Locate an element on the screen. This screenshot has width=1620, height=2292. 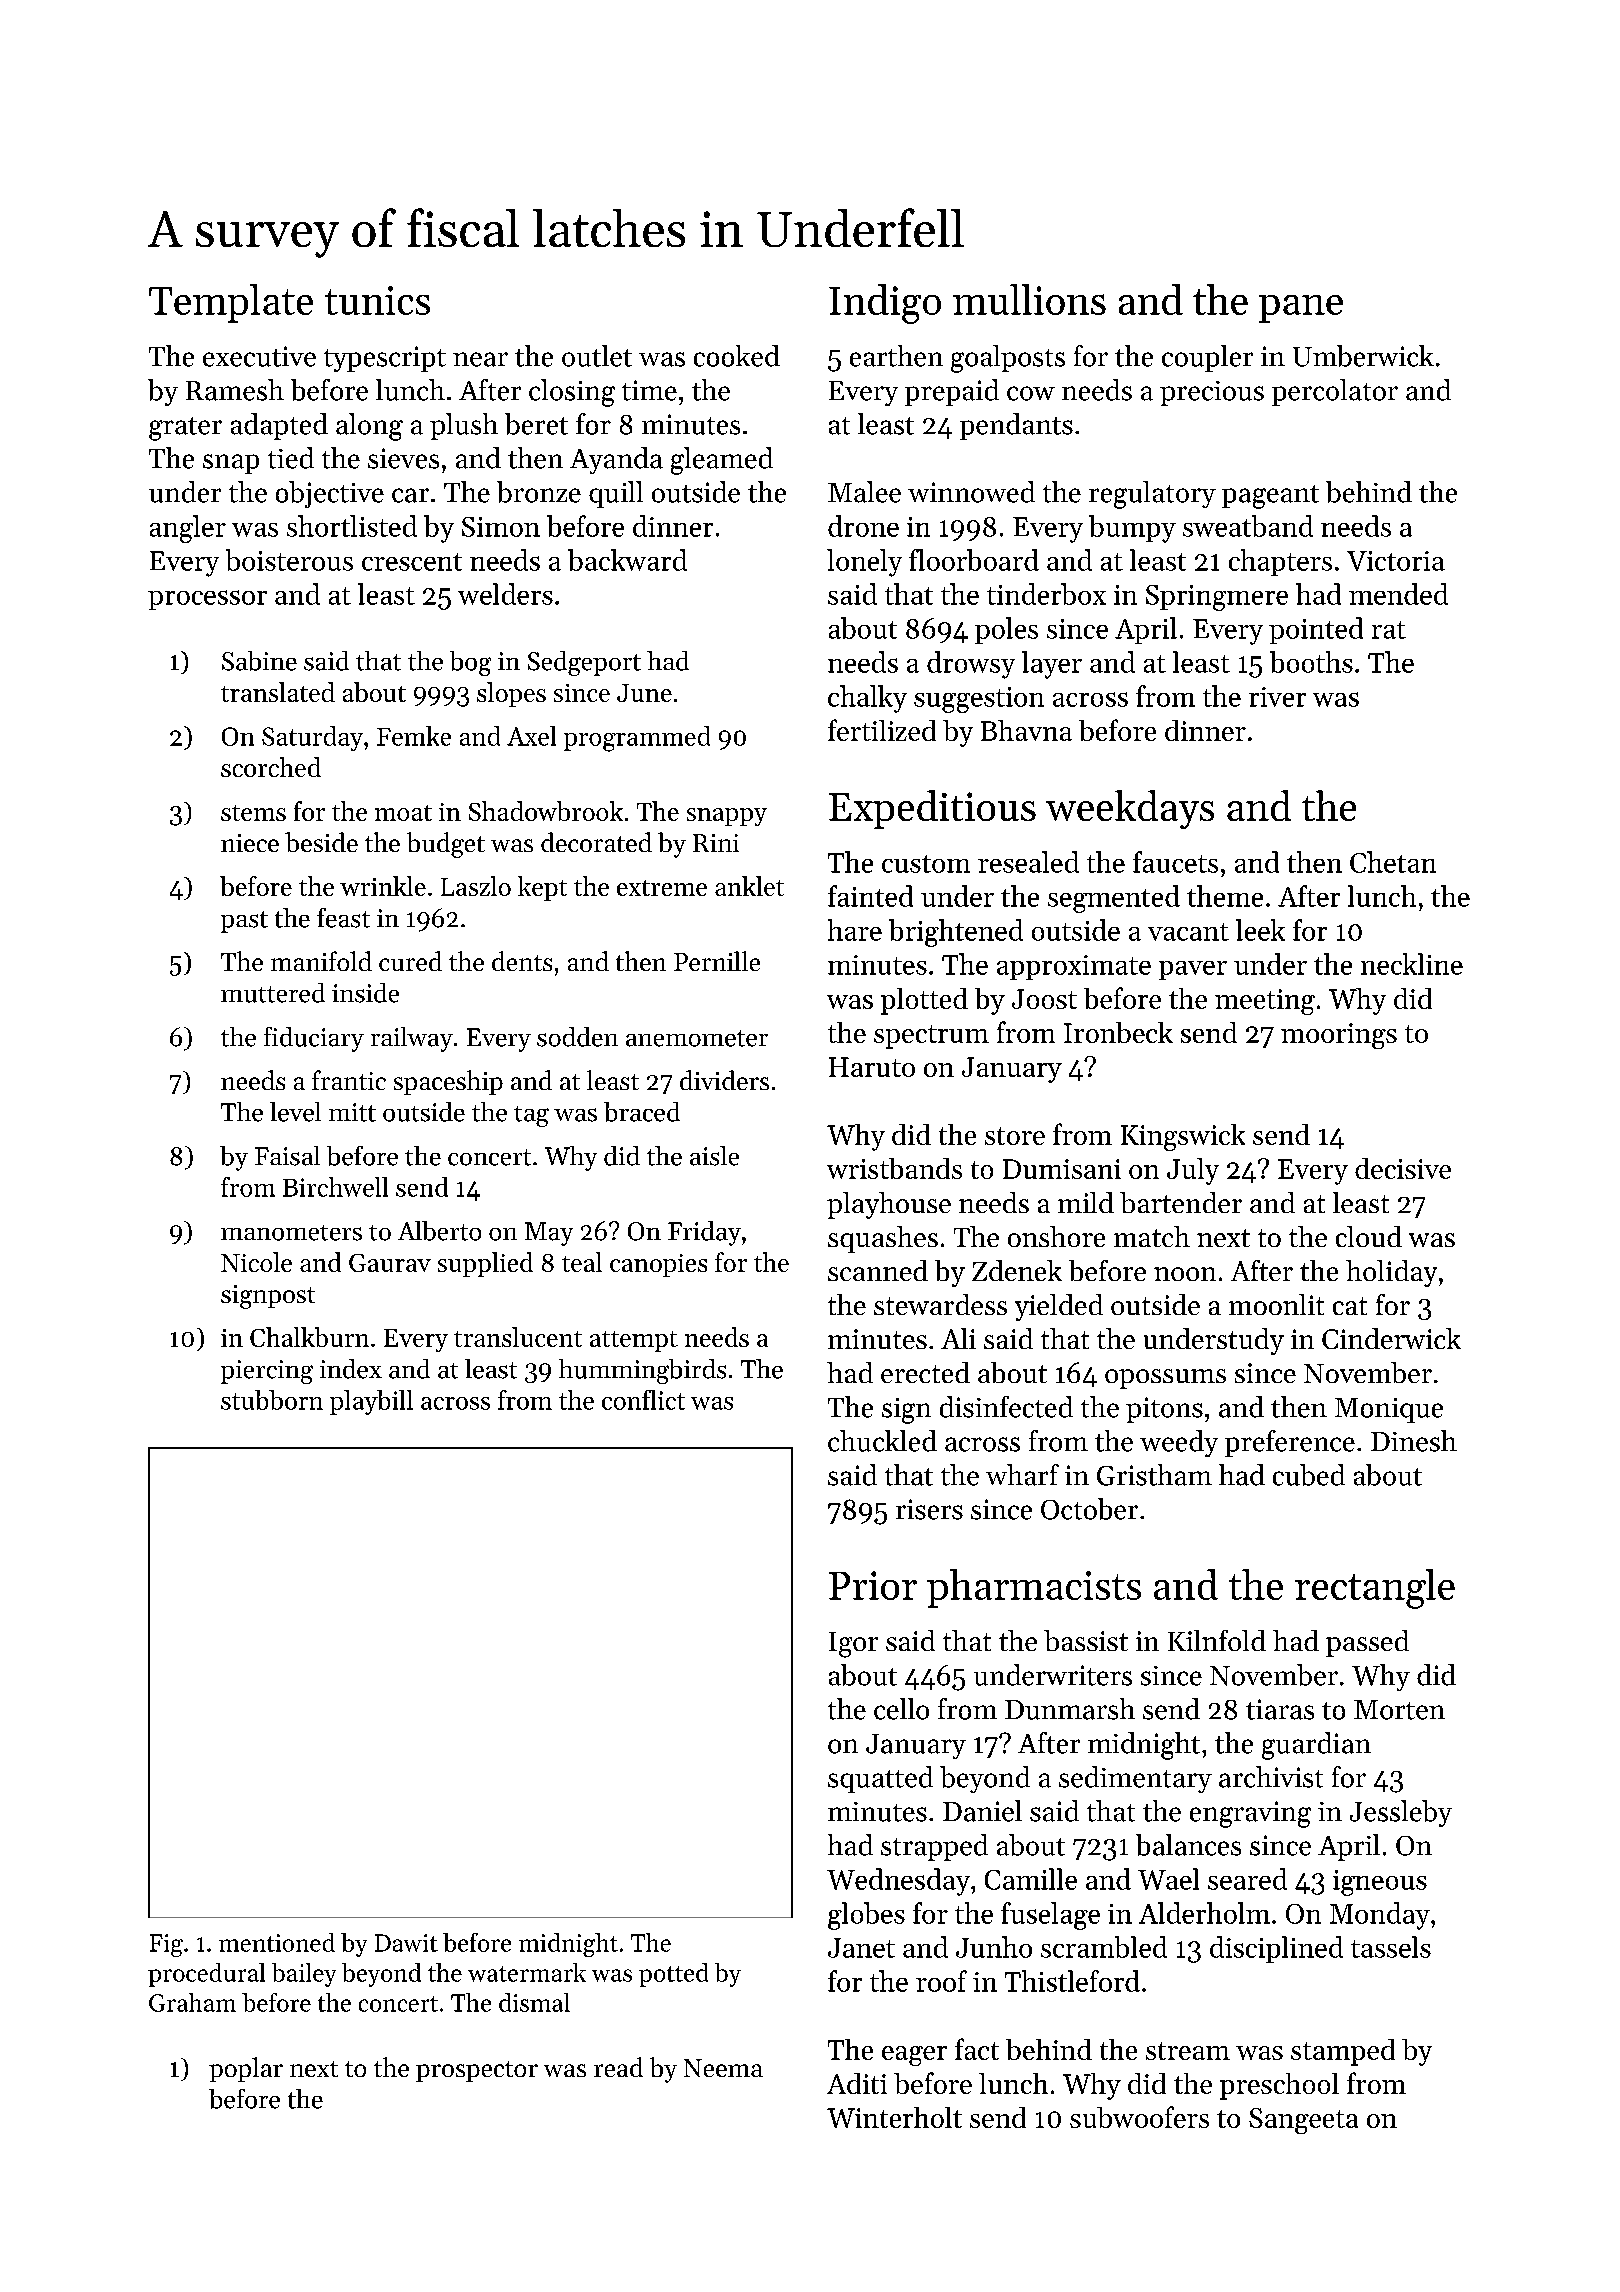
poplar is located at coordinates (246, 2069).
